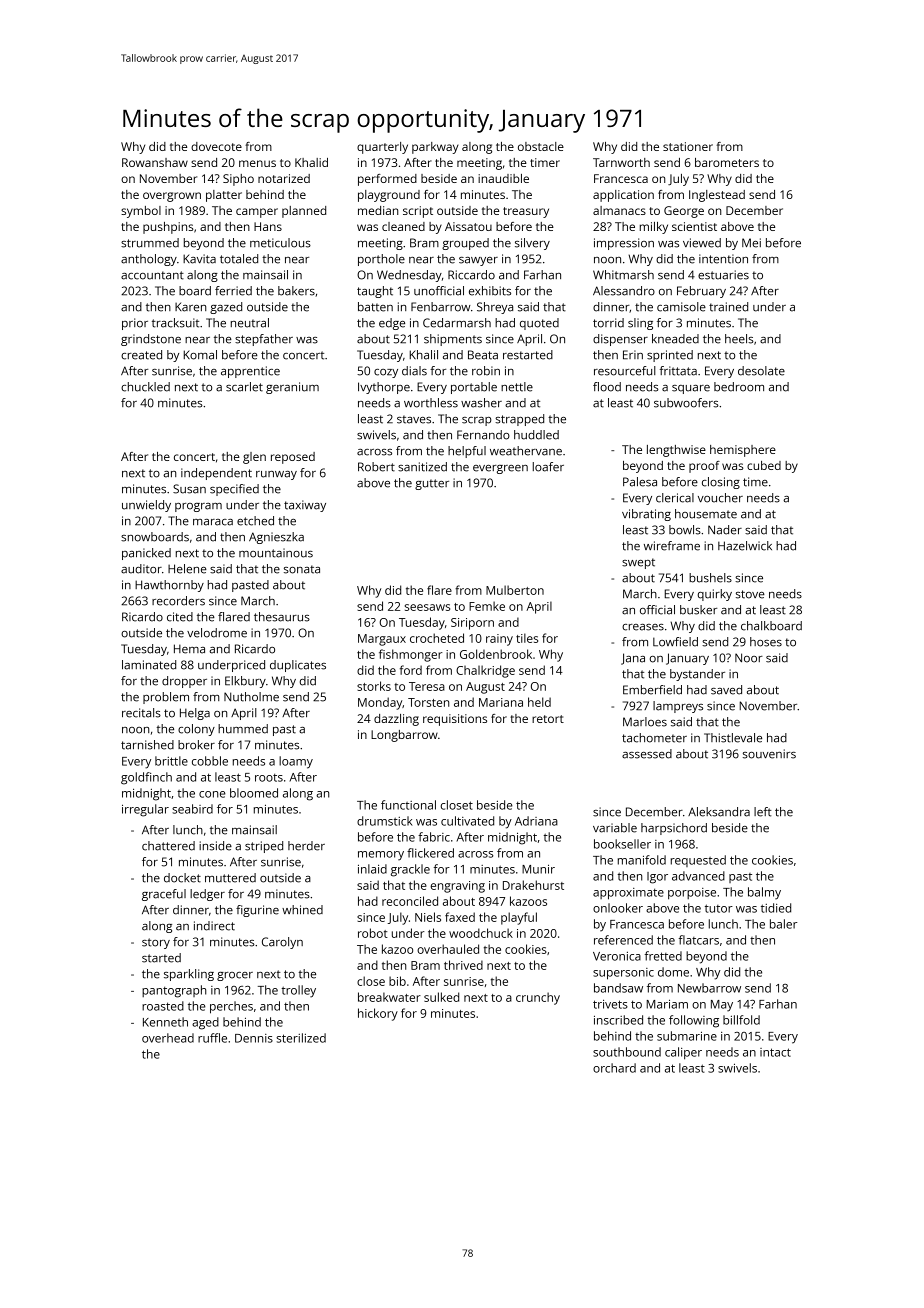 This document has height=1308, width=924. What do you see at coordinates (230, 878) in the document?
I see `muttered` at bounding box center [230, 878].
